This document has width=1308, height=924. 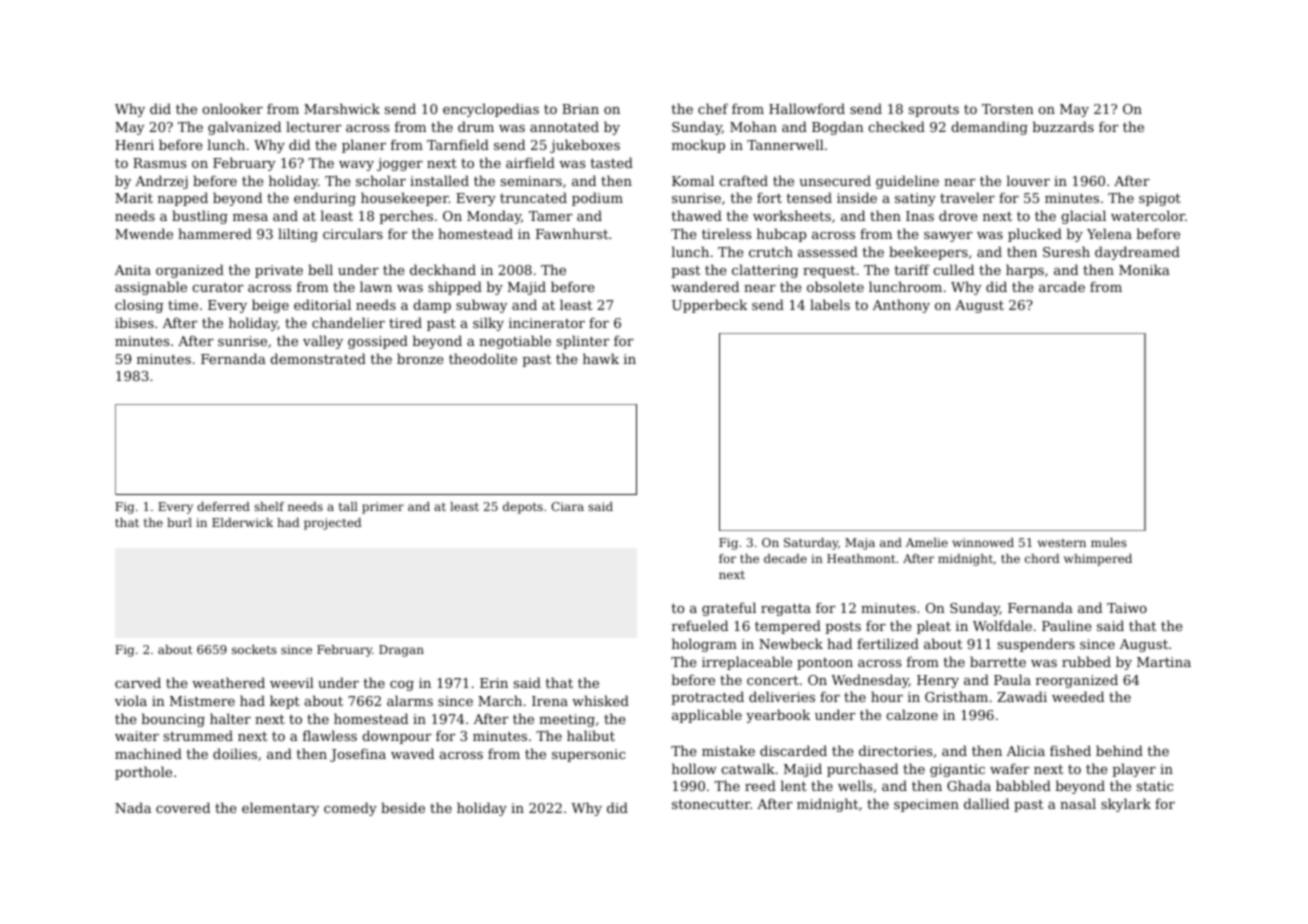 What do you see at coordinates (920, 216) in the document?
I see `Inas` at bounding box center [920, 216].
